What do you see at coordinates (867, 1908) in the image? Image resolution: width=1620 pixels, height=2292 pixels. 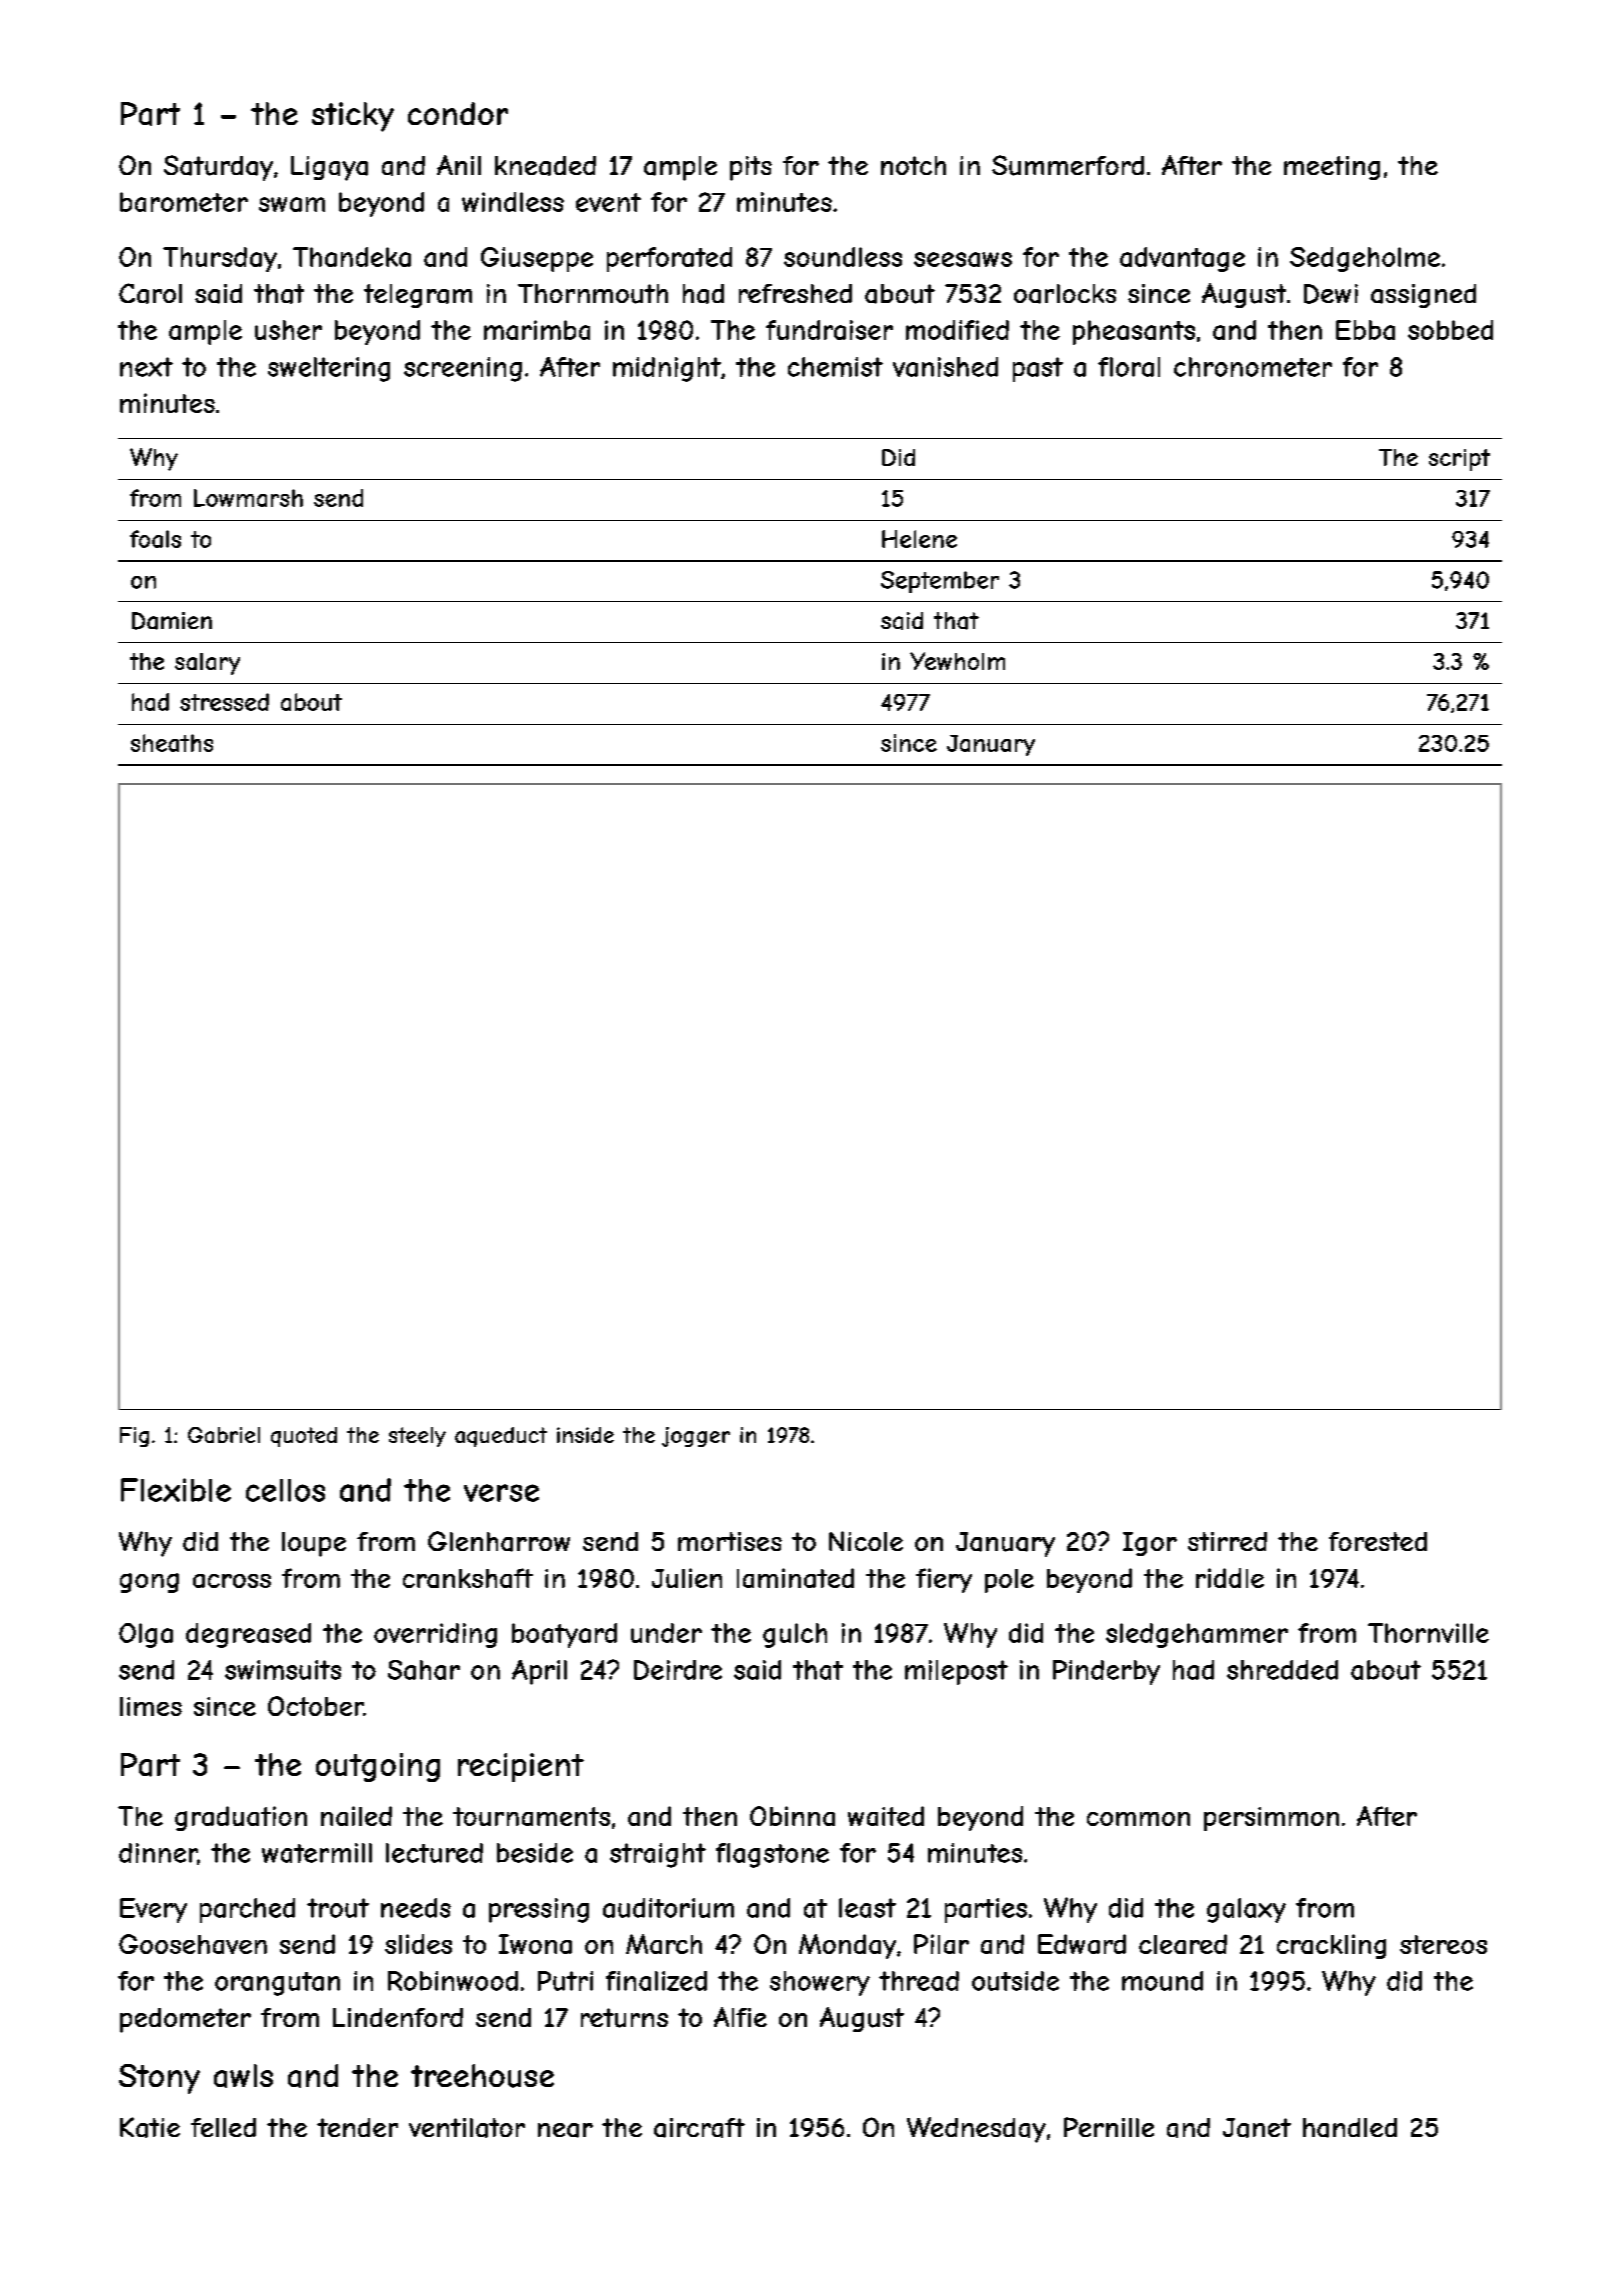 I see `least` at bounding box center [867, 1908].
